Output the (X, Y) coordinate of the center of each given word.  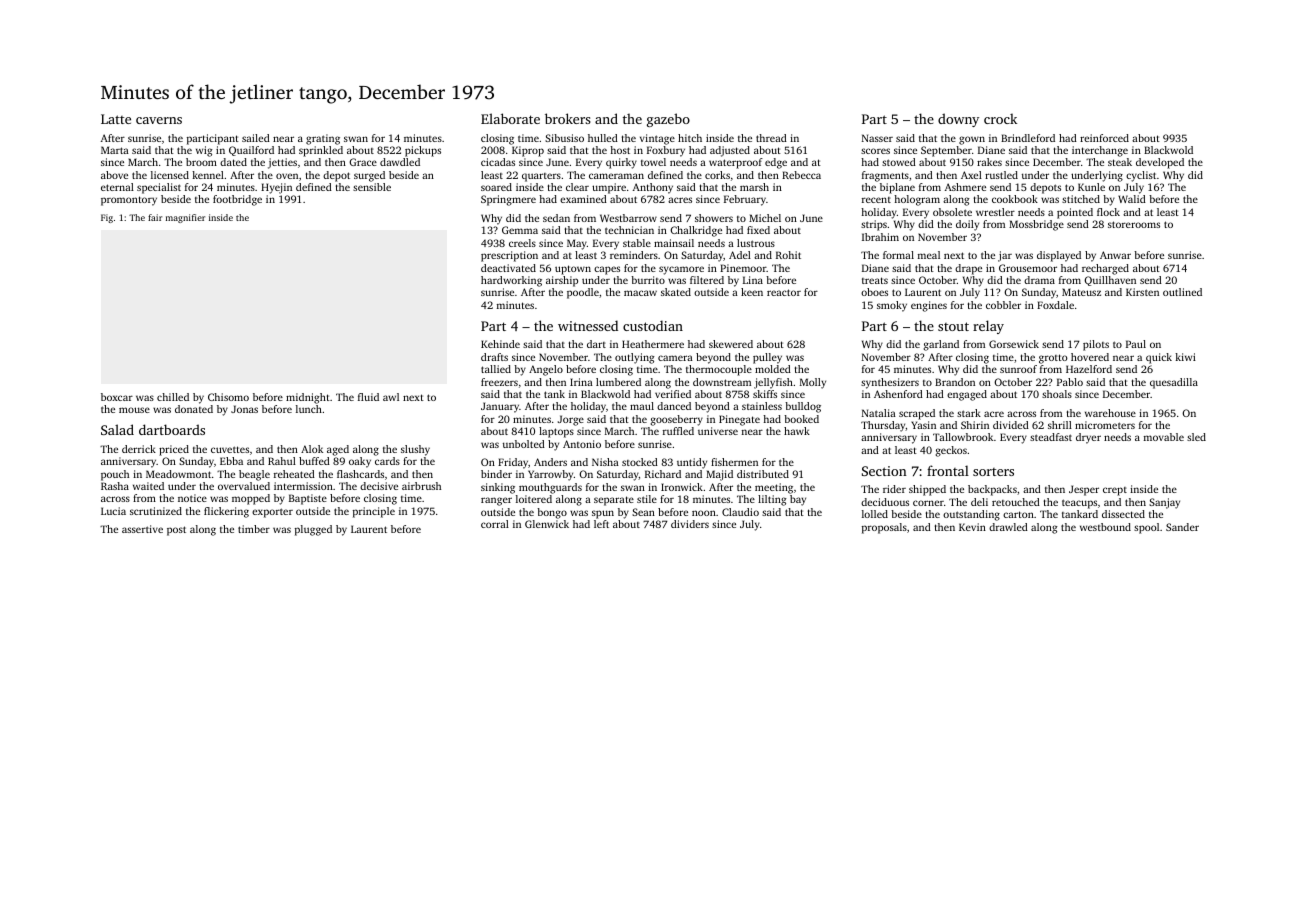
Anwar (1115, 255)
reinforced (1104, 138)
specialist (159, 188)
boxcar (117, 397)
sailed (256, 138)
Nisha (605, 462)
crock (1000, 118)
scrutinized (156, 511)
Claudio (740, 512)
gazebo (668, 120)
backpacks (992, 490)
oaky (360, 462)
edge (776, 163)
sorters (993, 472)
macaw (640, 293)
